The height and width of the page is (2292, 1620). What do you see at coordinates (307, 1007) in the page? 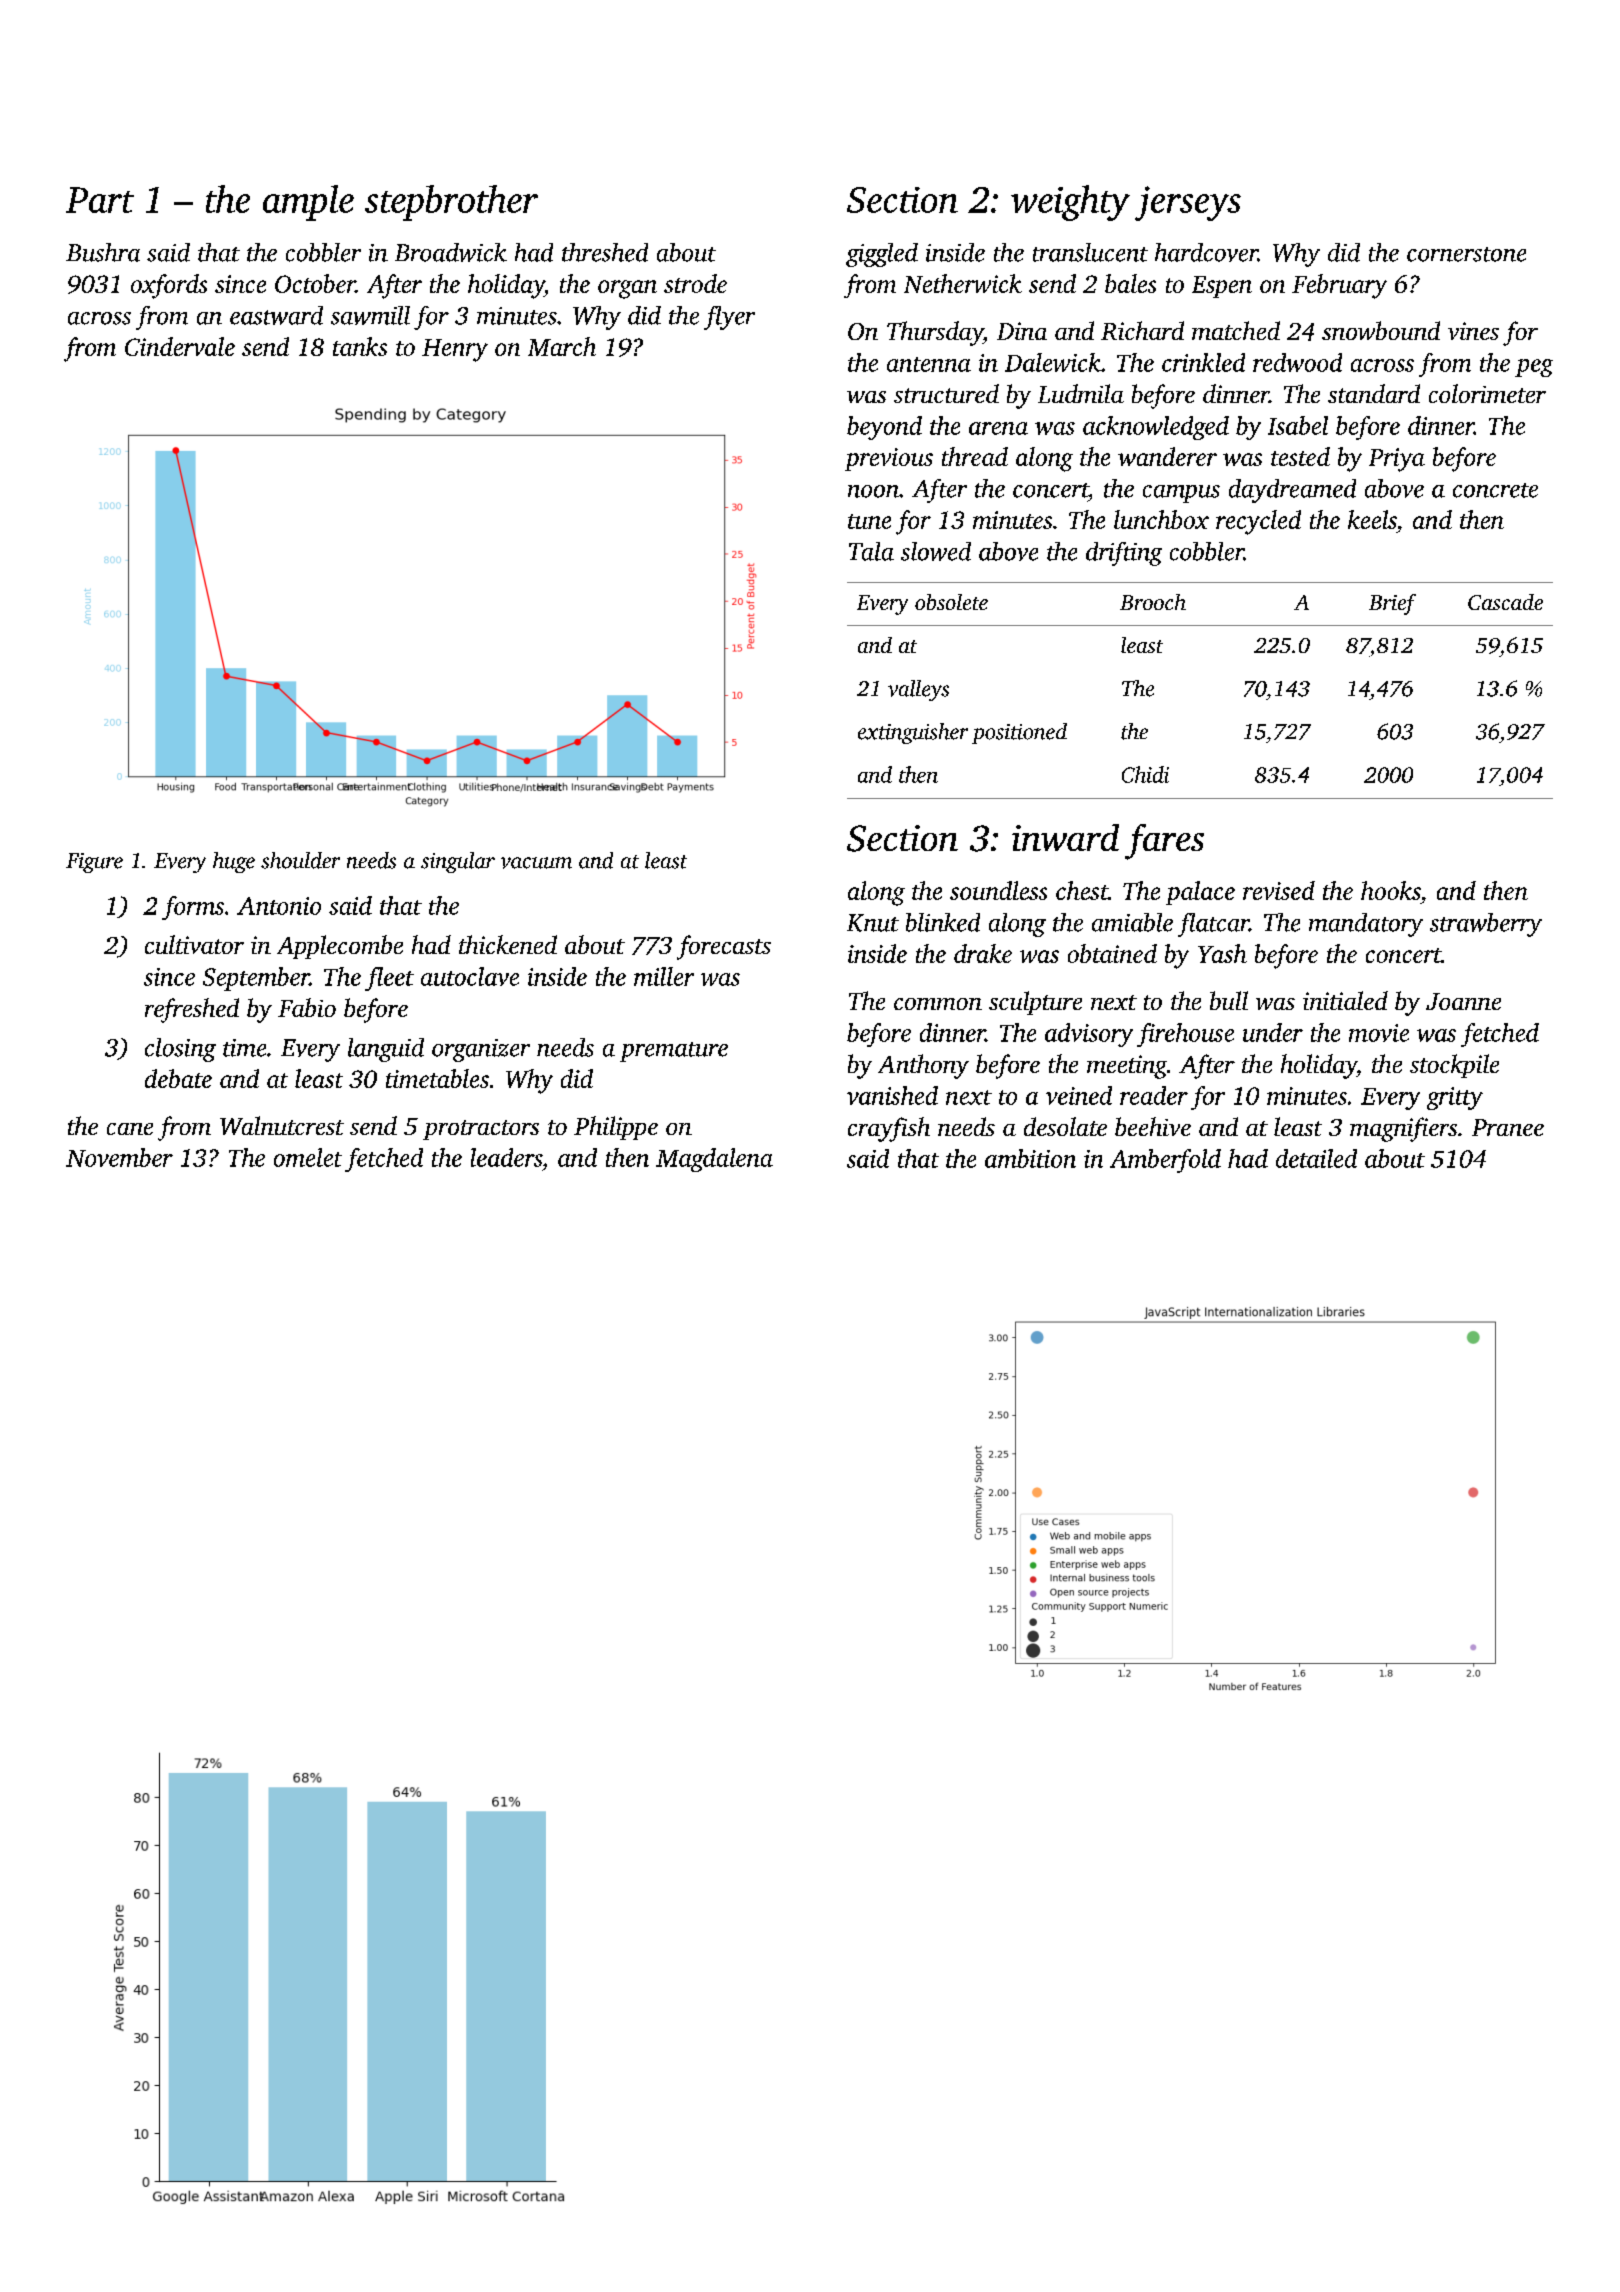
I see `Fabio` at bounding box center [307, 1007].
